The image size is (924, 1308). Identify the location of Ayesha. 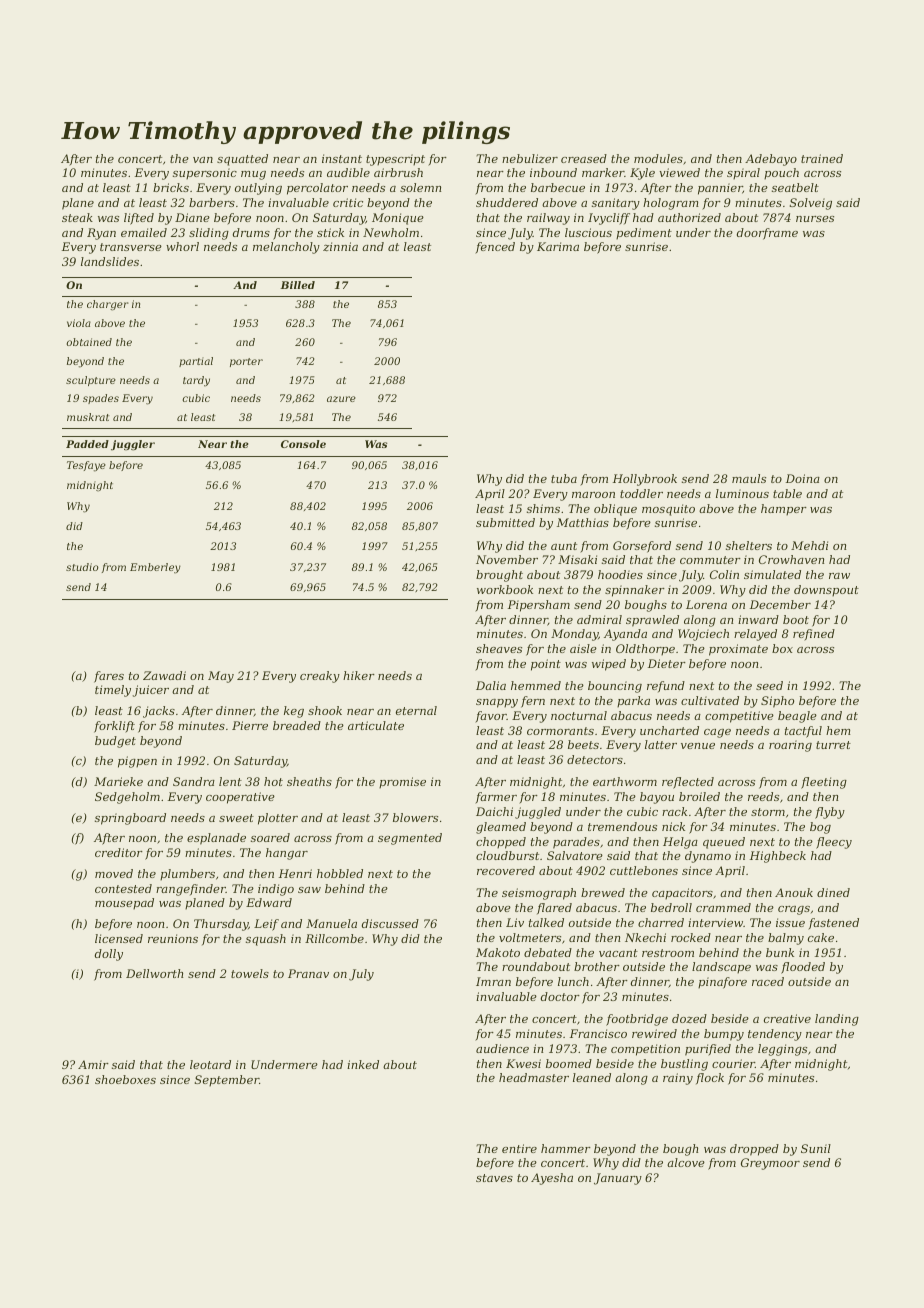
(552, 1179).
